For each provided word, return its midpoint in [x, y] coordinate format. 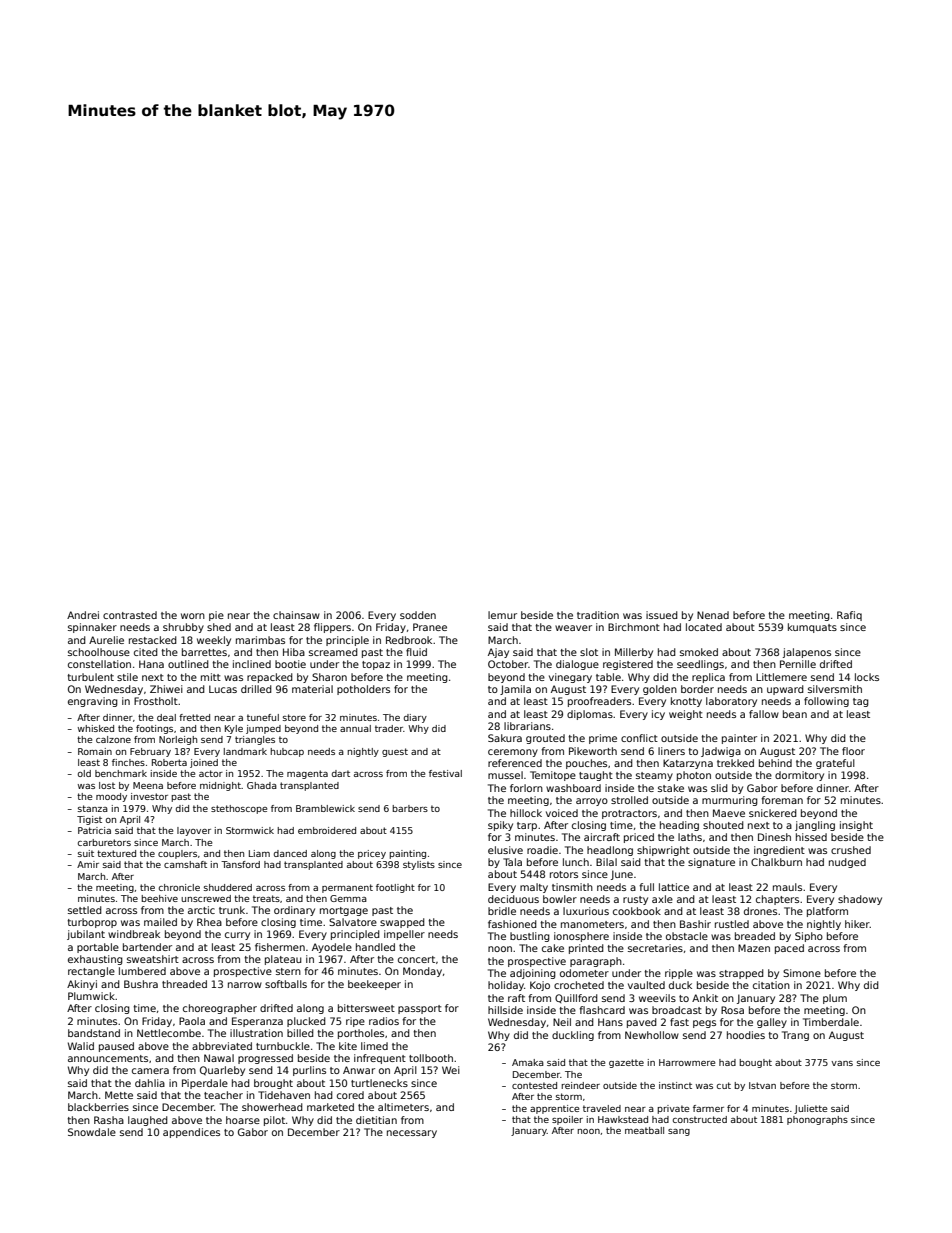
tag [861, 702]
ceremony [513, 753]
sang [679, 1132]
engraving [93, 702]
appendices [191, 1133]
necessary [412, 1134]
